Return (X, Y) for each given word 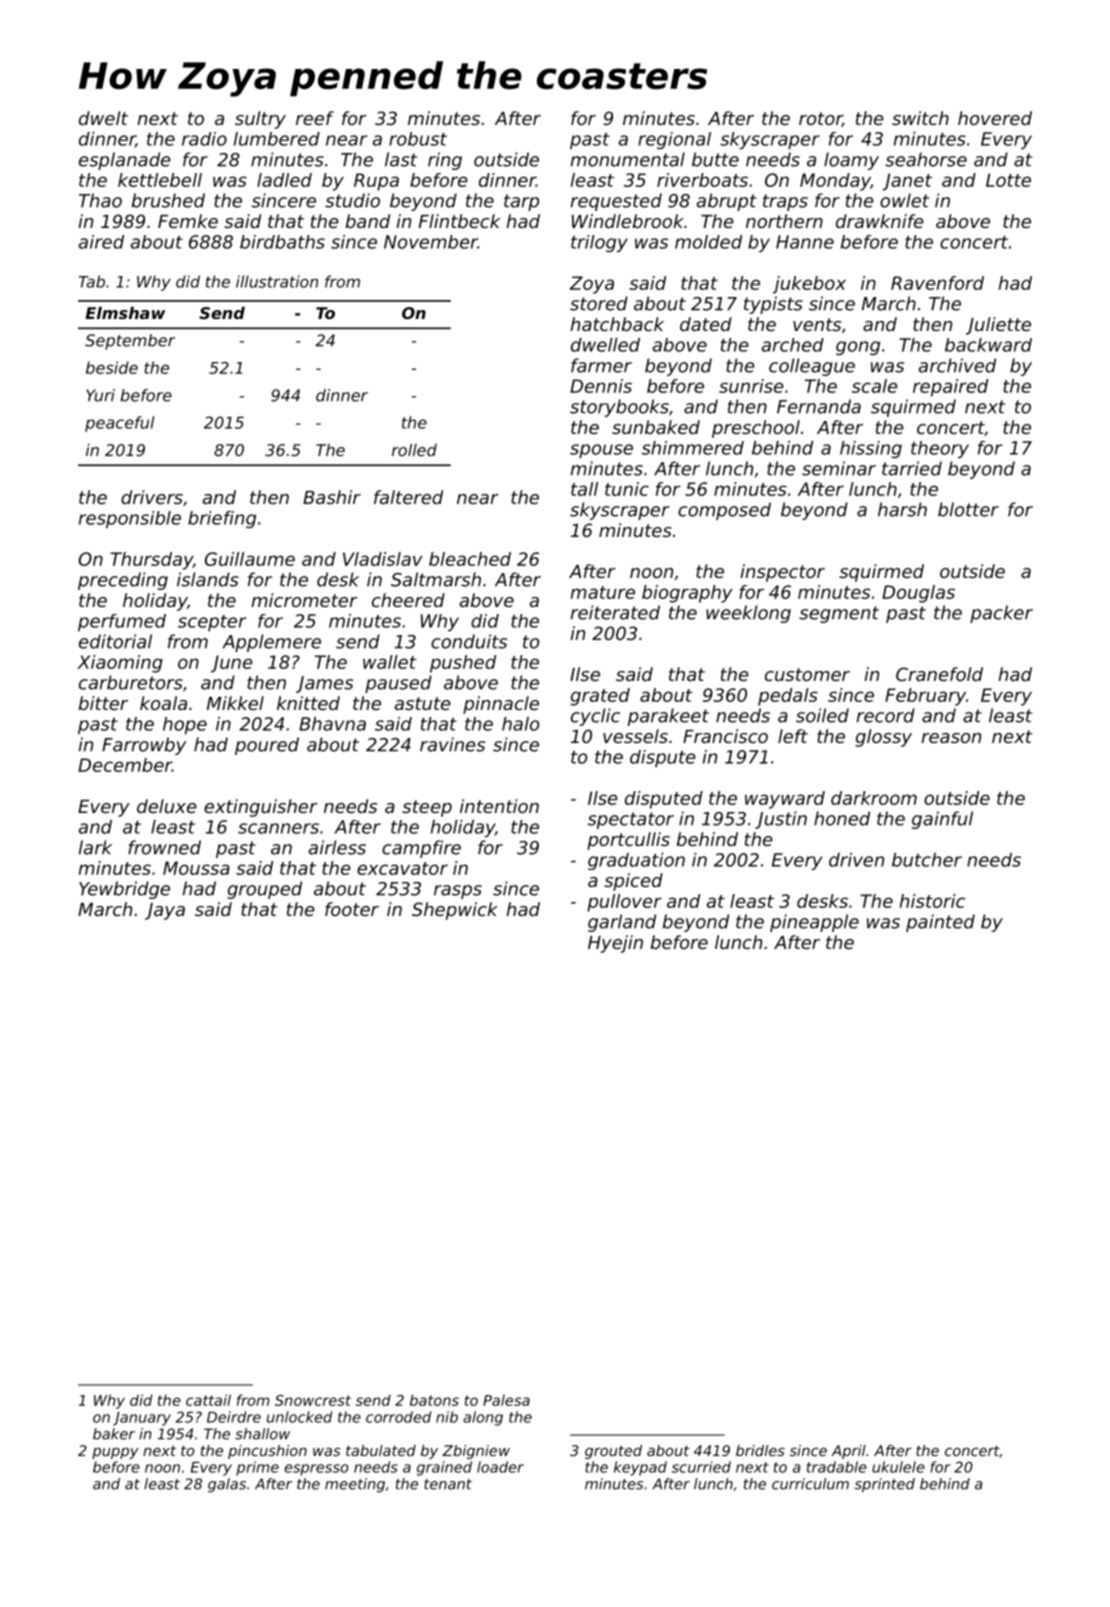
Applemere (271, 643)
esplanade (125, 161)
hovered (995, 118)
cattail (208, 1400)
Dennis (601, 386)
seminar (839, 468)
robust (418, 139)
